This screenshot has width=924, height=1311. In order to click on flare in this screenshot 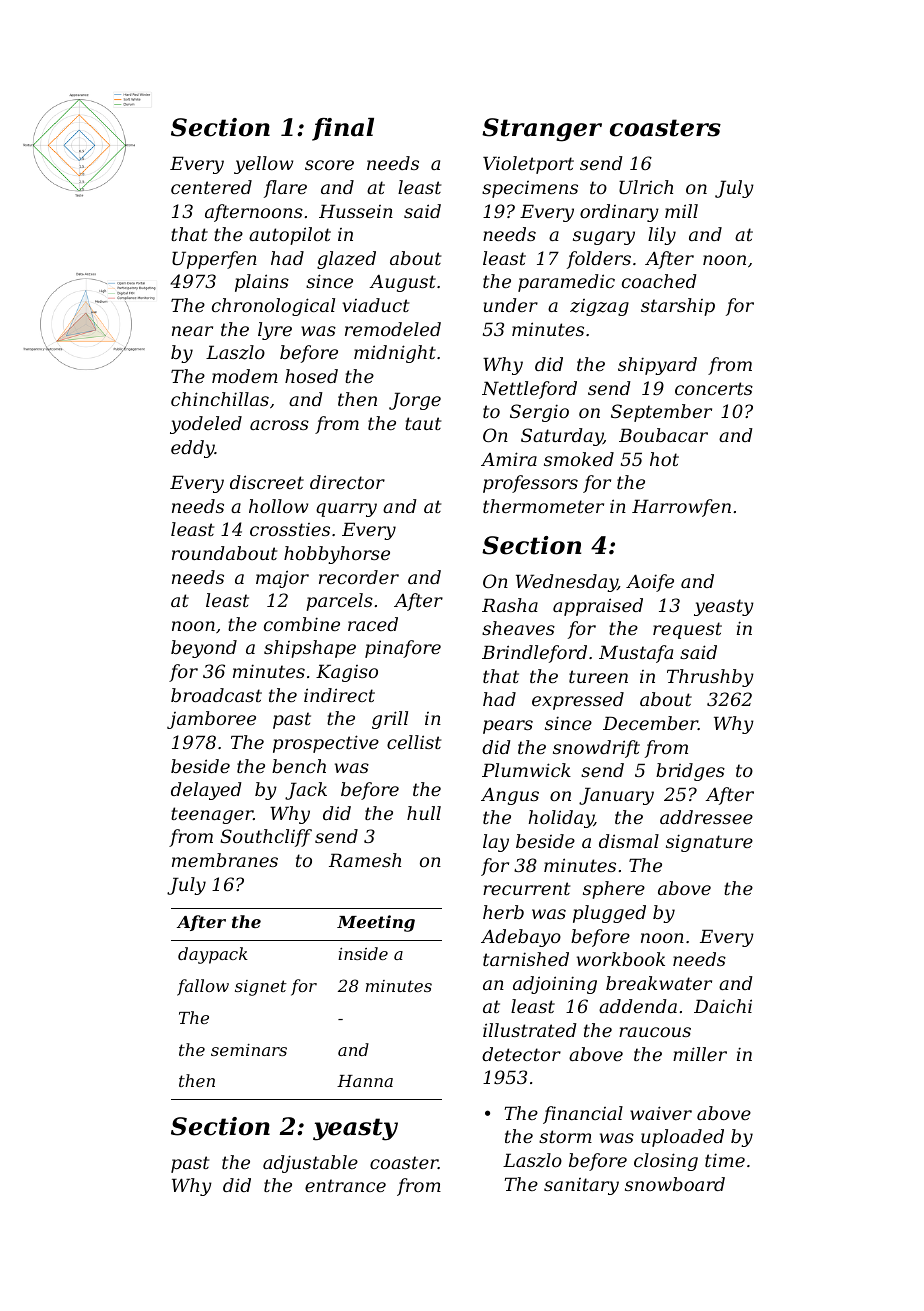, I will do `click(285, 189)`.
